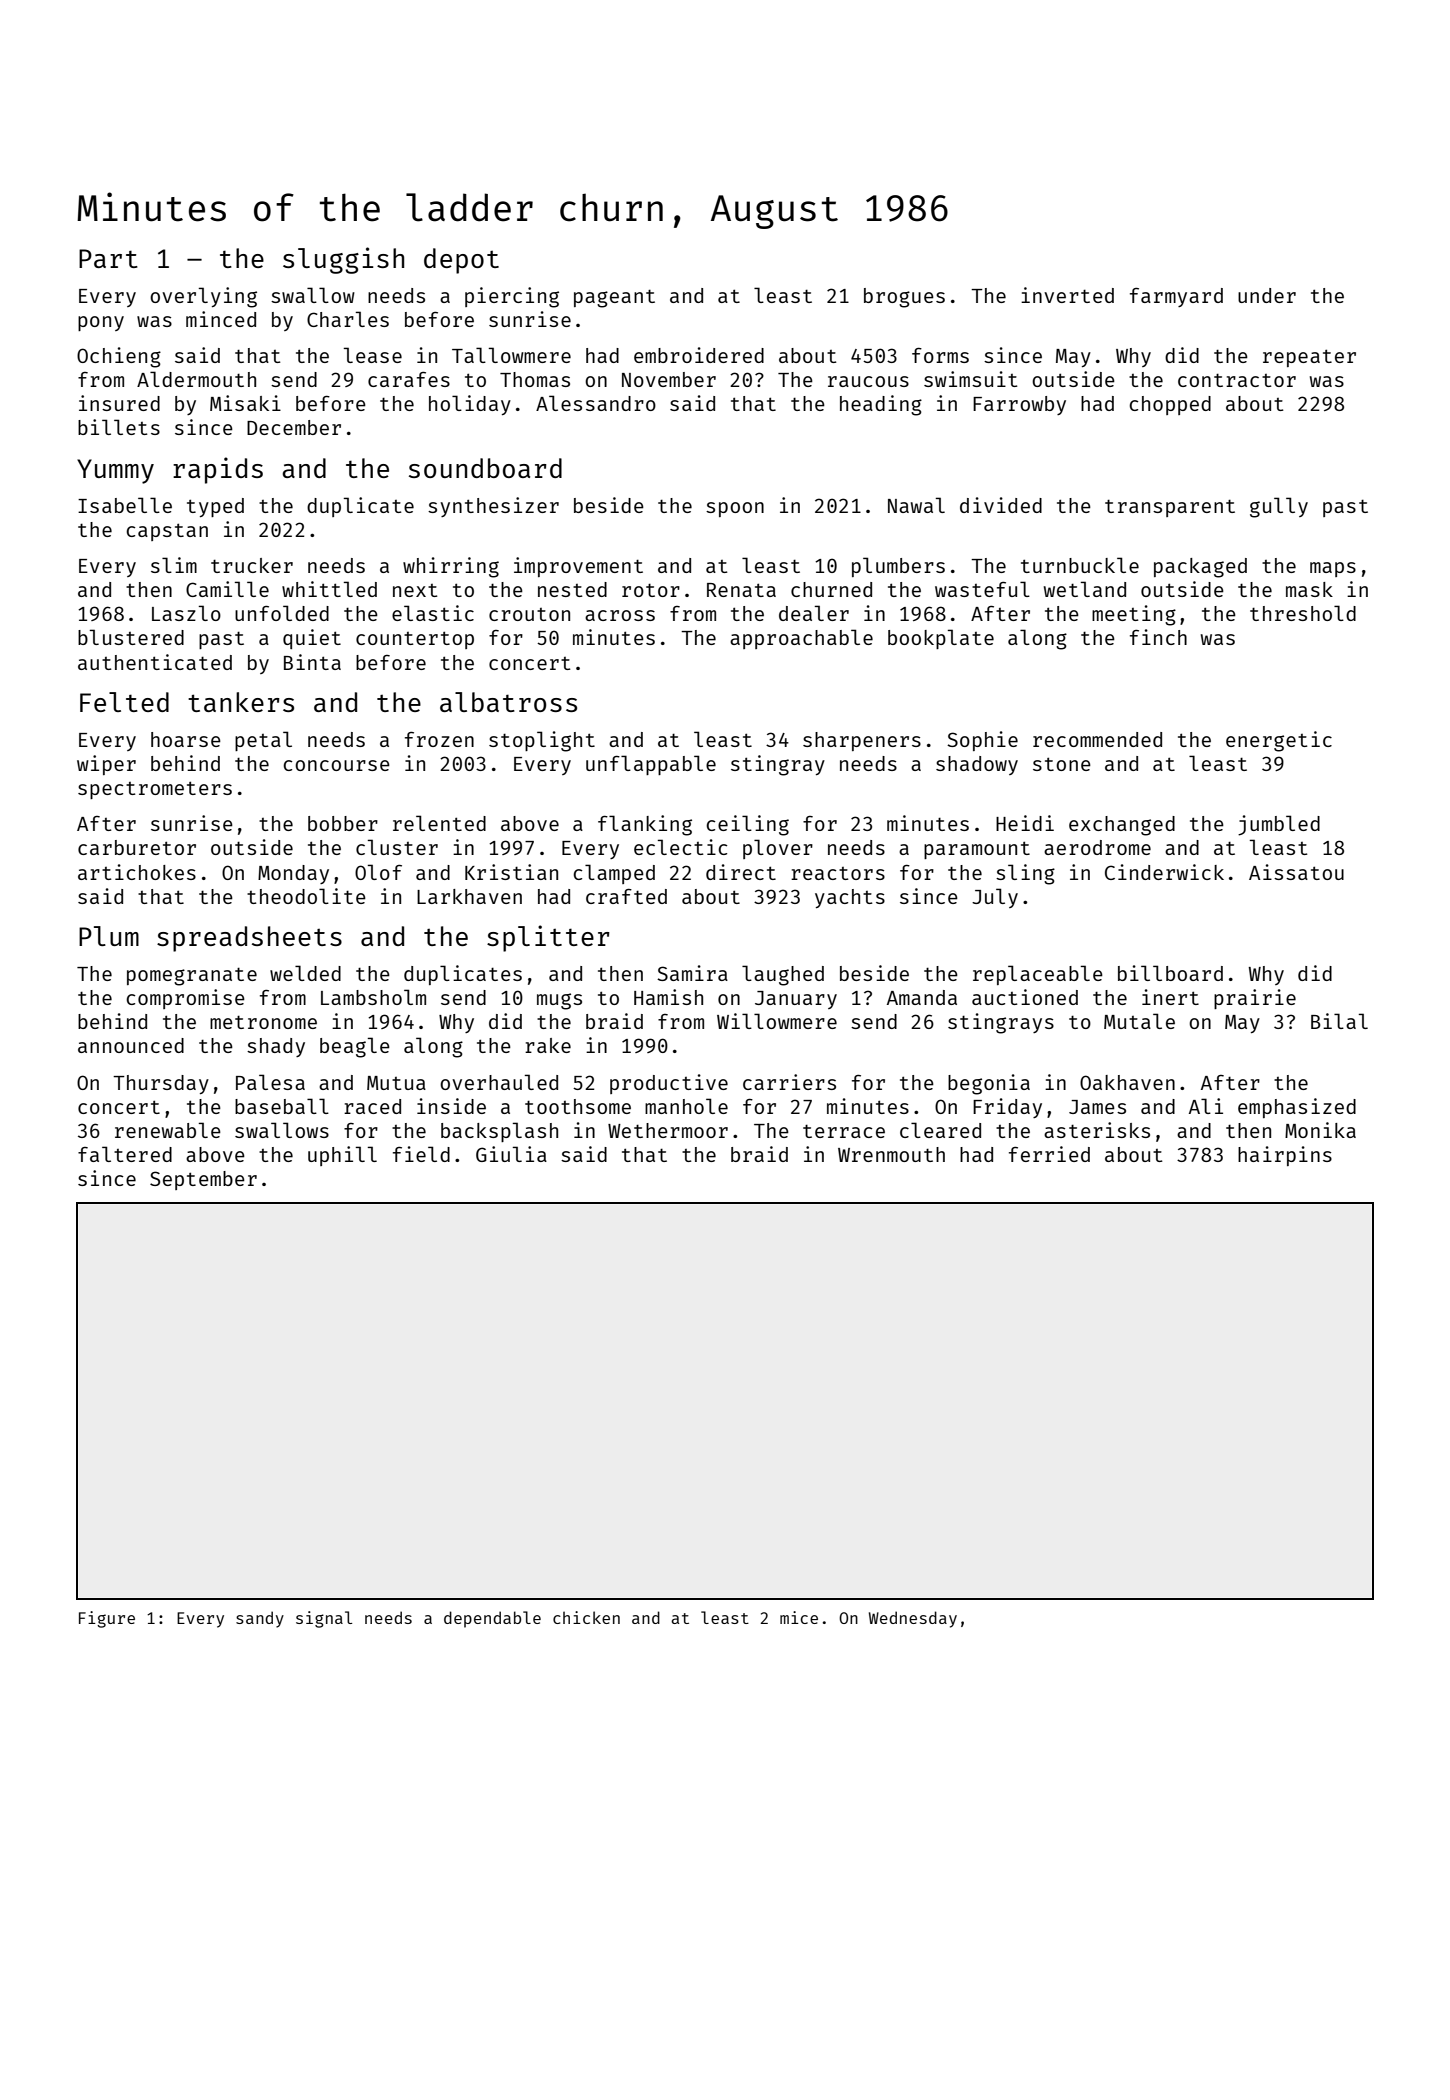 The height and width of the screenshot is (2100, 1450). What do you see at coordinates (415, 640) in the screenshot?
I see `countertop` at bounding box center [415, 640].
